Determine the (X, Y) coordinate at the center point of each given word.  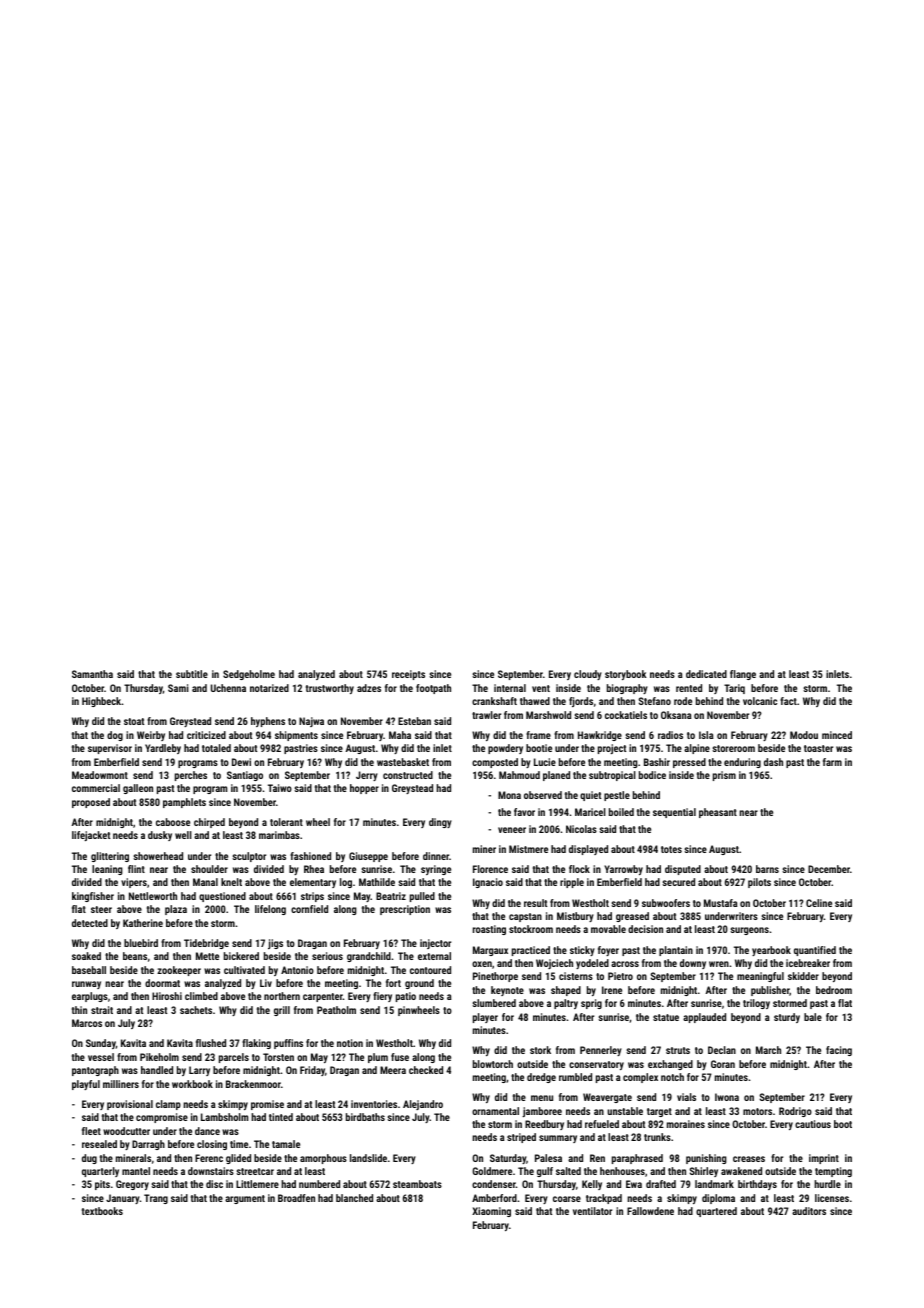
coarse (567, 1199)
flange (743, 675)
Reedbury (544, 1125)
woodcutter (126, 1131)
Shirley (704, 1172)
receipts (408, 675)
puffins (288, 1044)
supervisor (110, 749)
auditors (809, 1211)
